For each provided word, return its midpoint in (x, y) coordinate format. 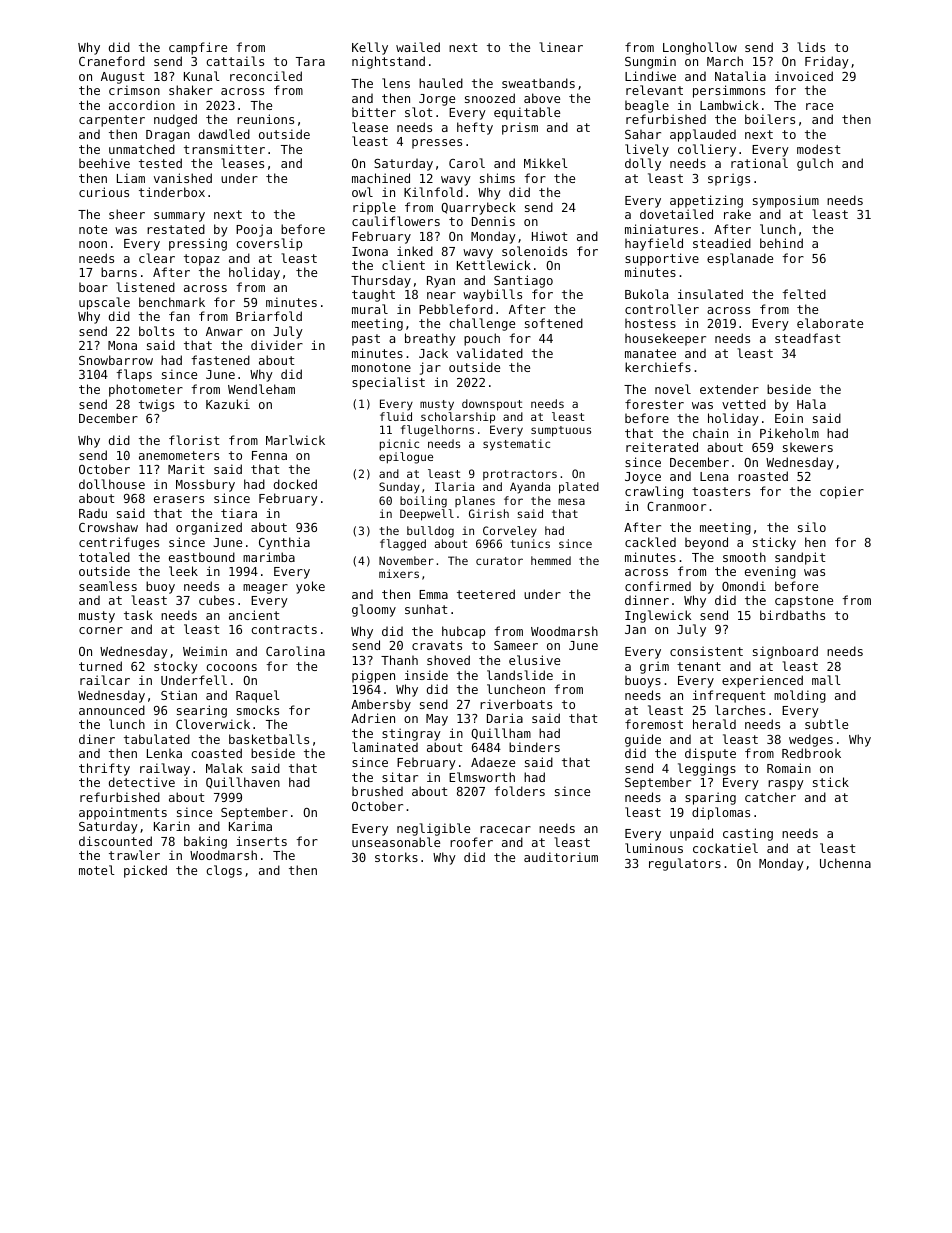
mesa (571, 501)
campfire (198, 48)
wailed (418, 47)
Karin (172, 826)
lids (811, 47)
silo (812, 527)
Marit (186, 469)
